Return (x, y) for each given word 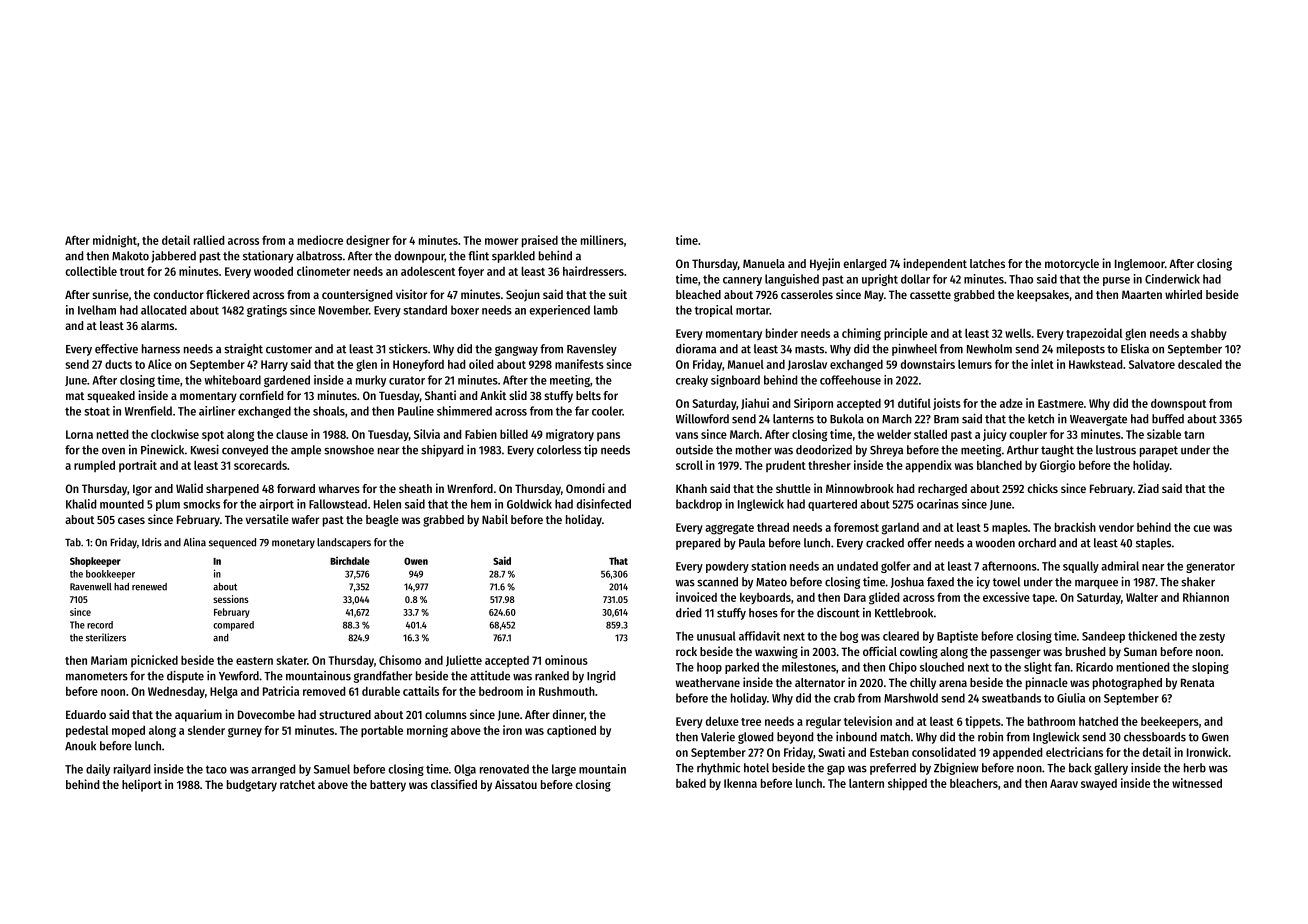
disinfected (604, 504)
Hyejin (825, 264)
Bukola (847, 419)
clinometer (323, 271)
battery (388, 786)
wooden (995, 543)
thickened (1152, 636)
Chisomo (400, 660)
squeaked (111, 397)
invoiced (696, 597)
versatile (267, 519)
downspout (1178, 405)
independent (935, 264)
